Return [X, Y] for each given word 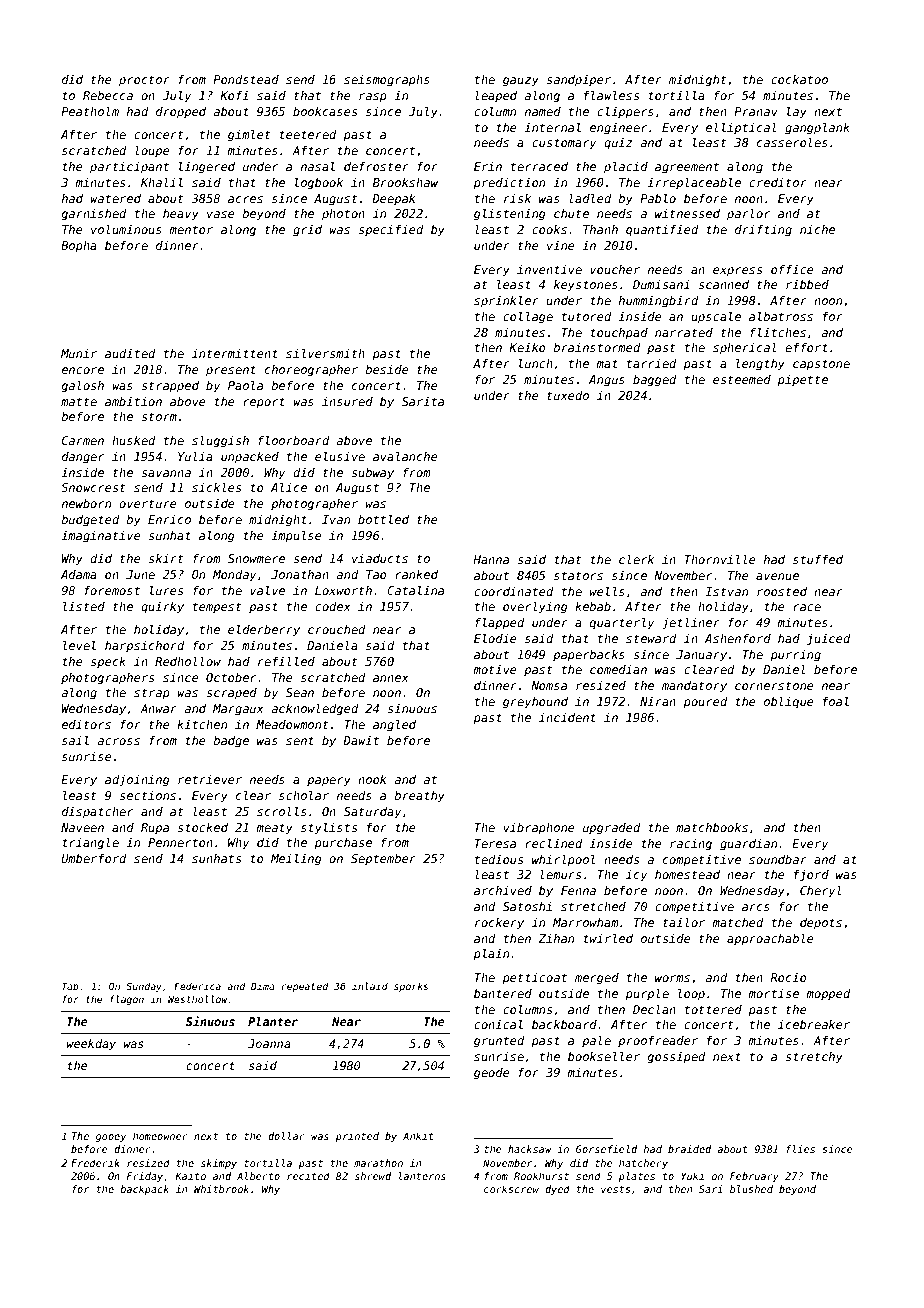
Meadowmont [292, 724]
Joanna [269, 1043]
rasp [373, 98]
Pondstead [246, 79]
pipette [802, 381]
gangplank [817, 128]
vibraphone [539, 829]
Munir [79, 353]
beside [387, 369]
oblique [789, 703]
